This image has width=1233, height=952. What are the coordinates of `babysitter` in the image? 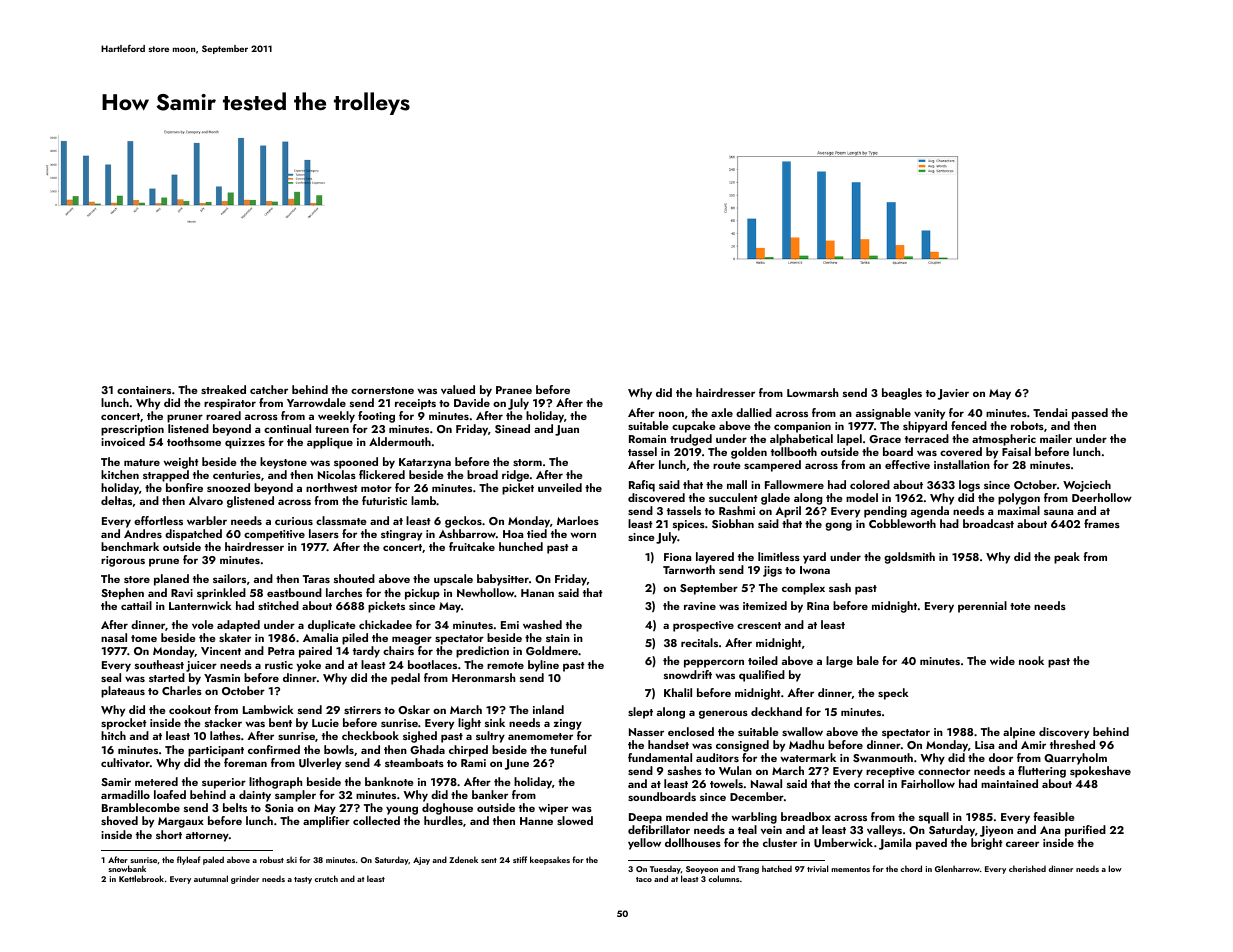 It's located at (503, 580).
